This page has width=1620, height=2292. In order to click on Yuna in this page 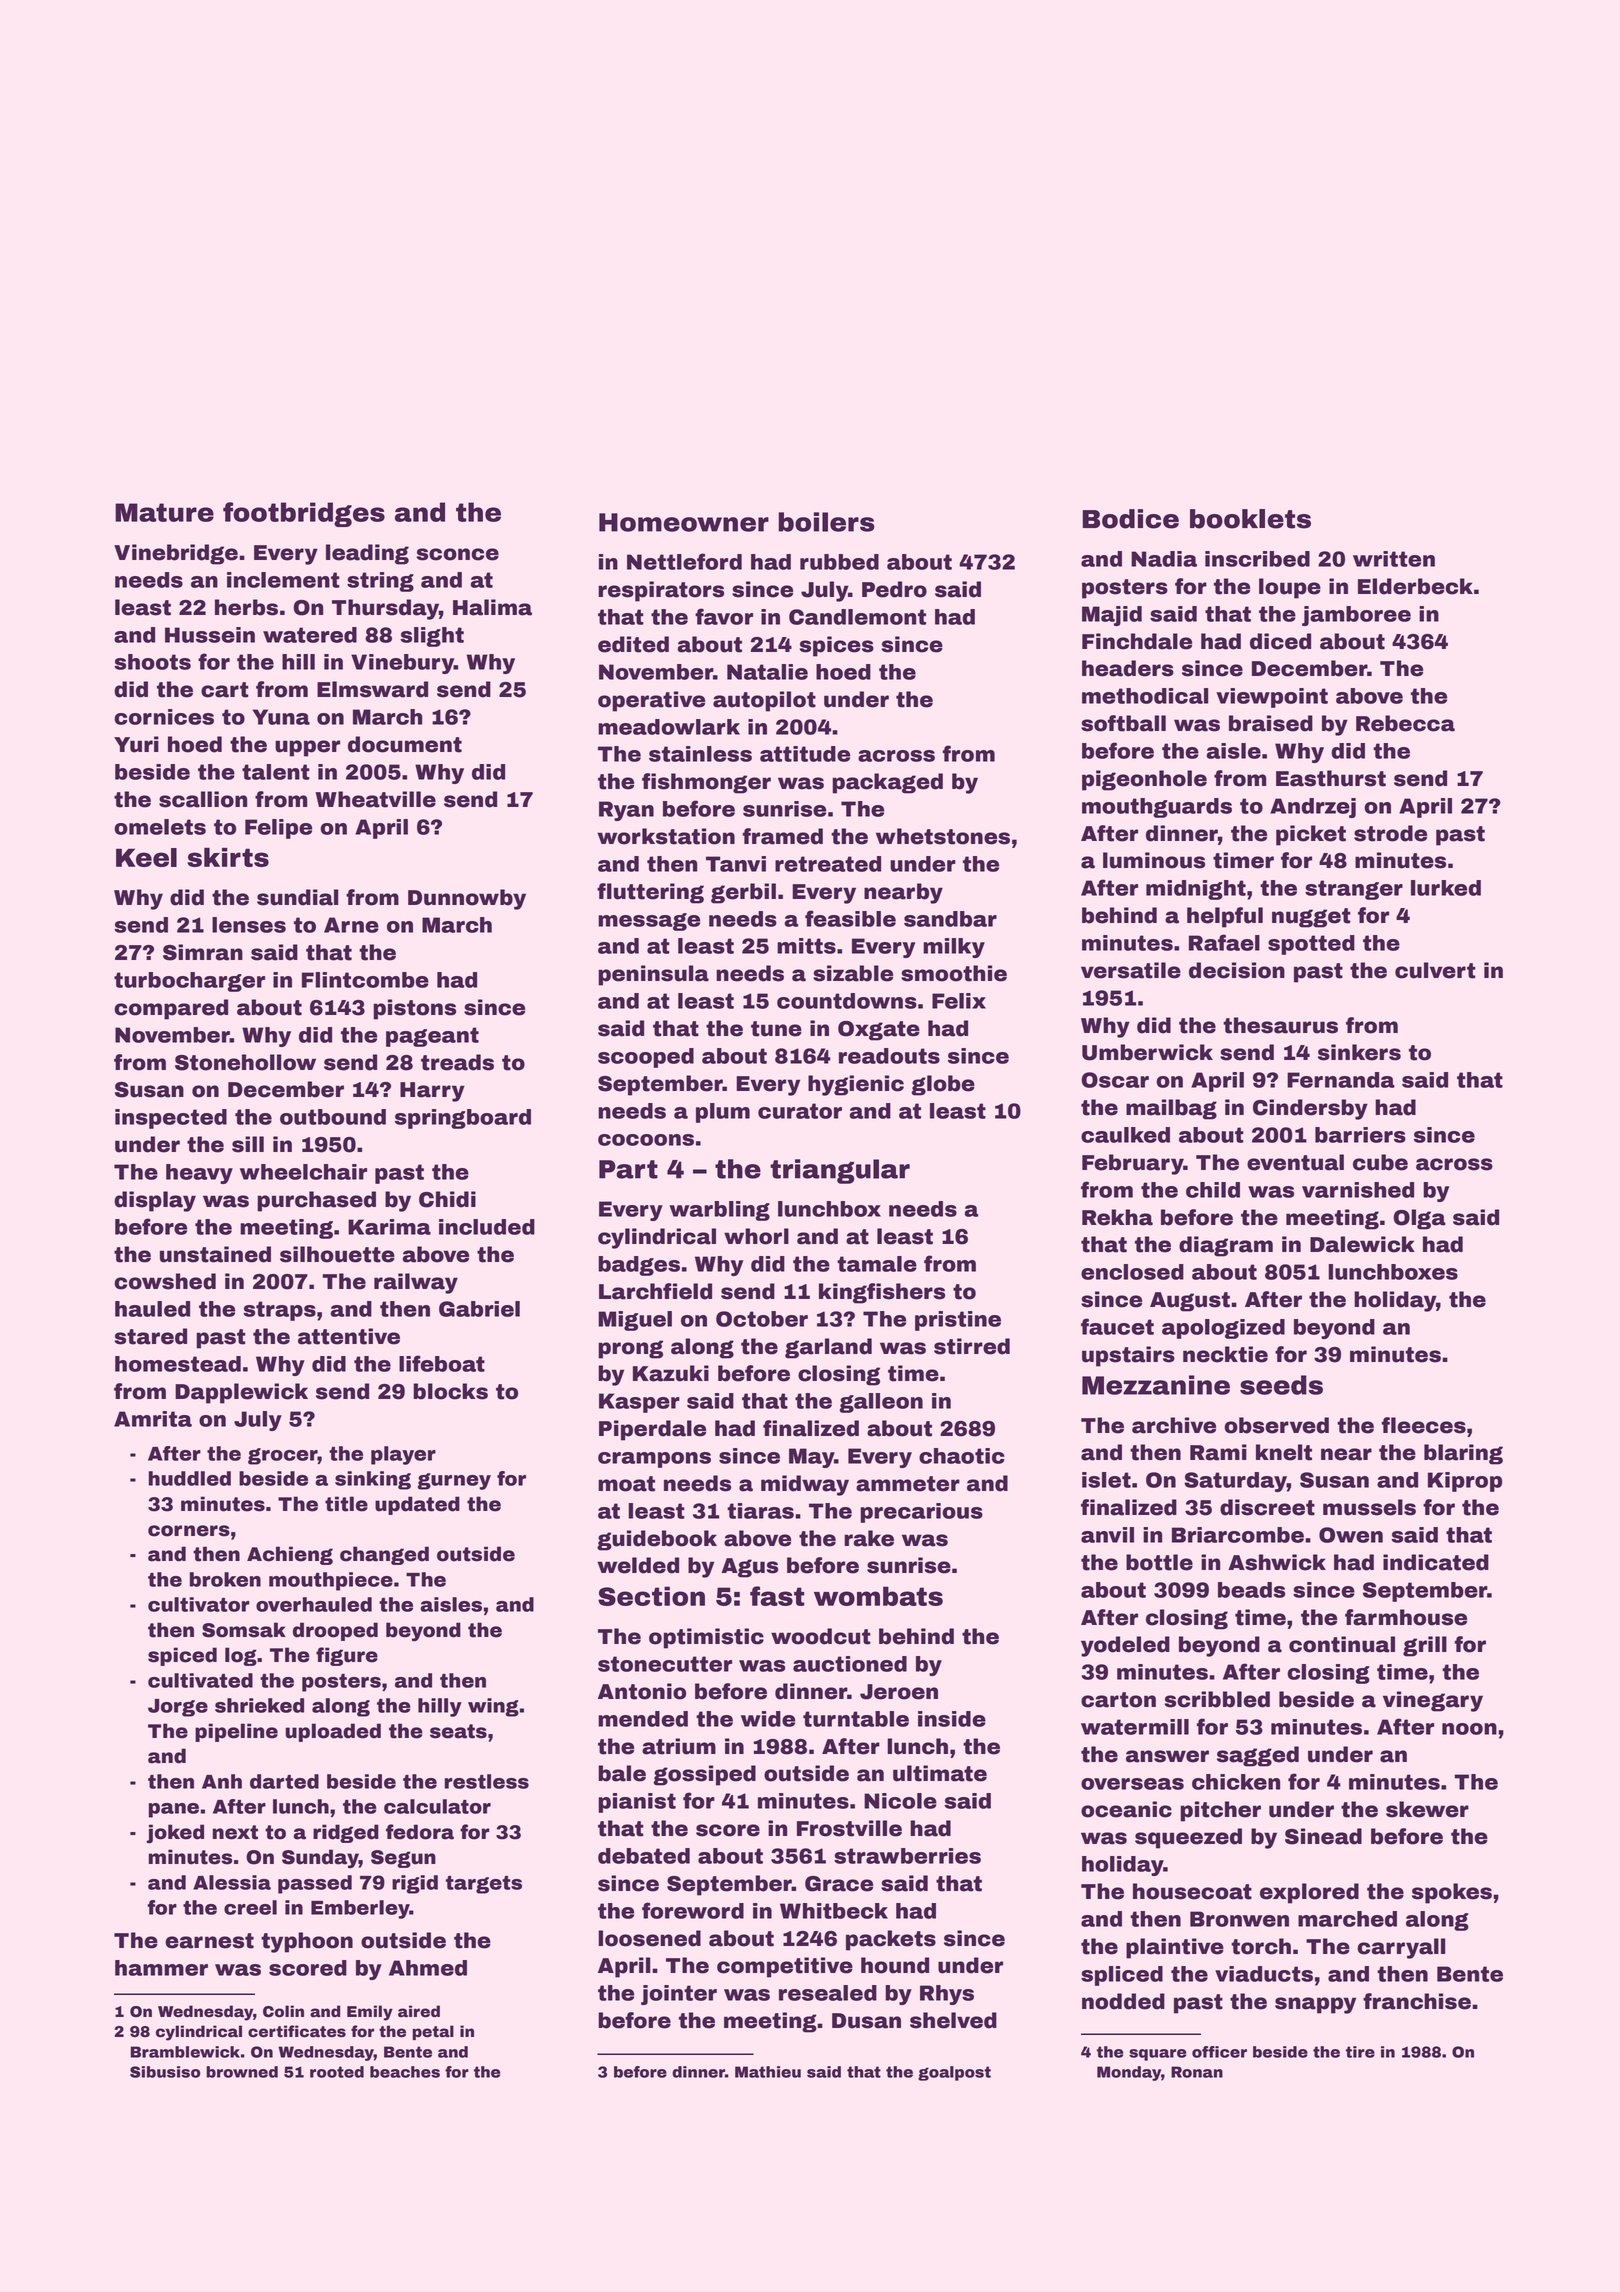, I will do `click(281, 717)`.
